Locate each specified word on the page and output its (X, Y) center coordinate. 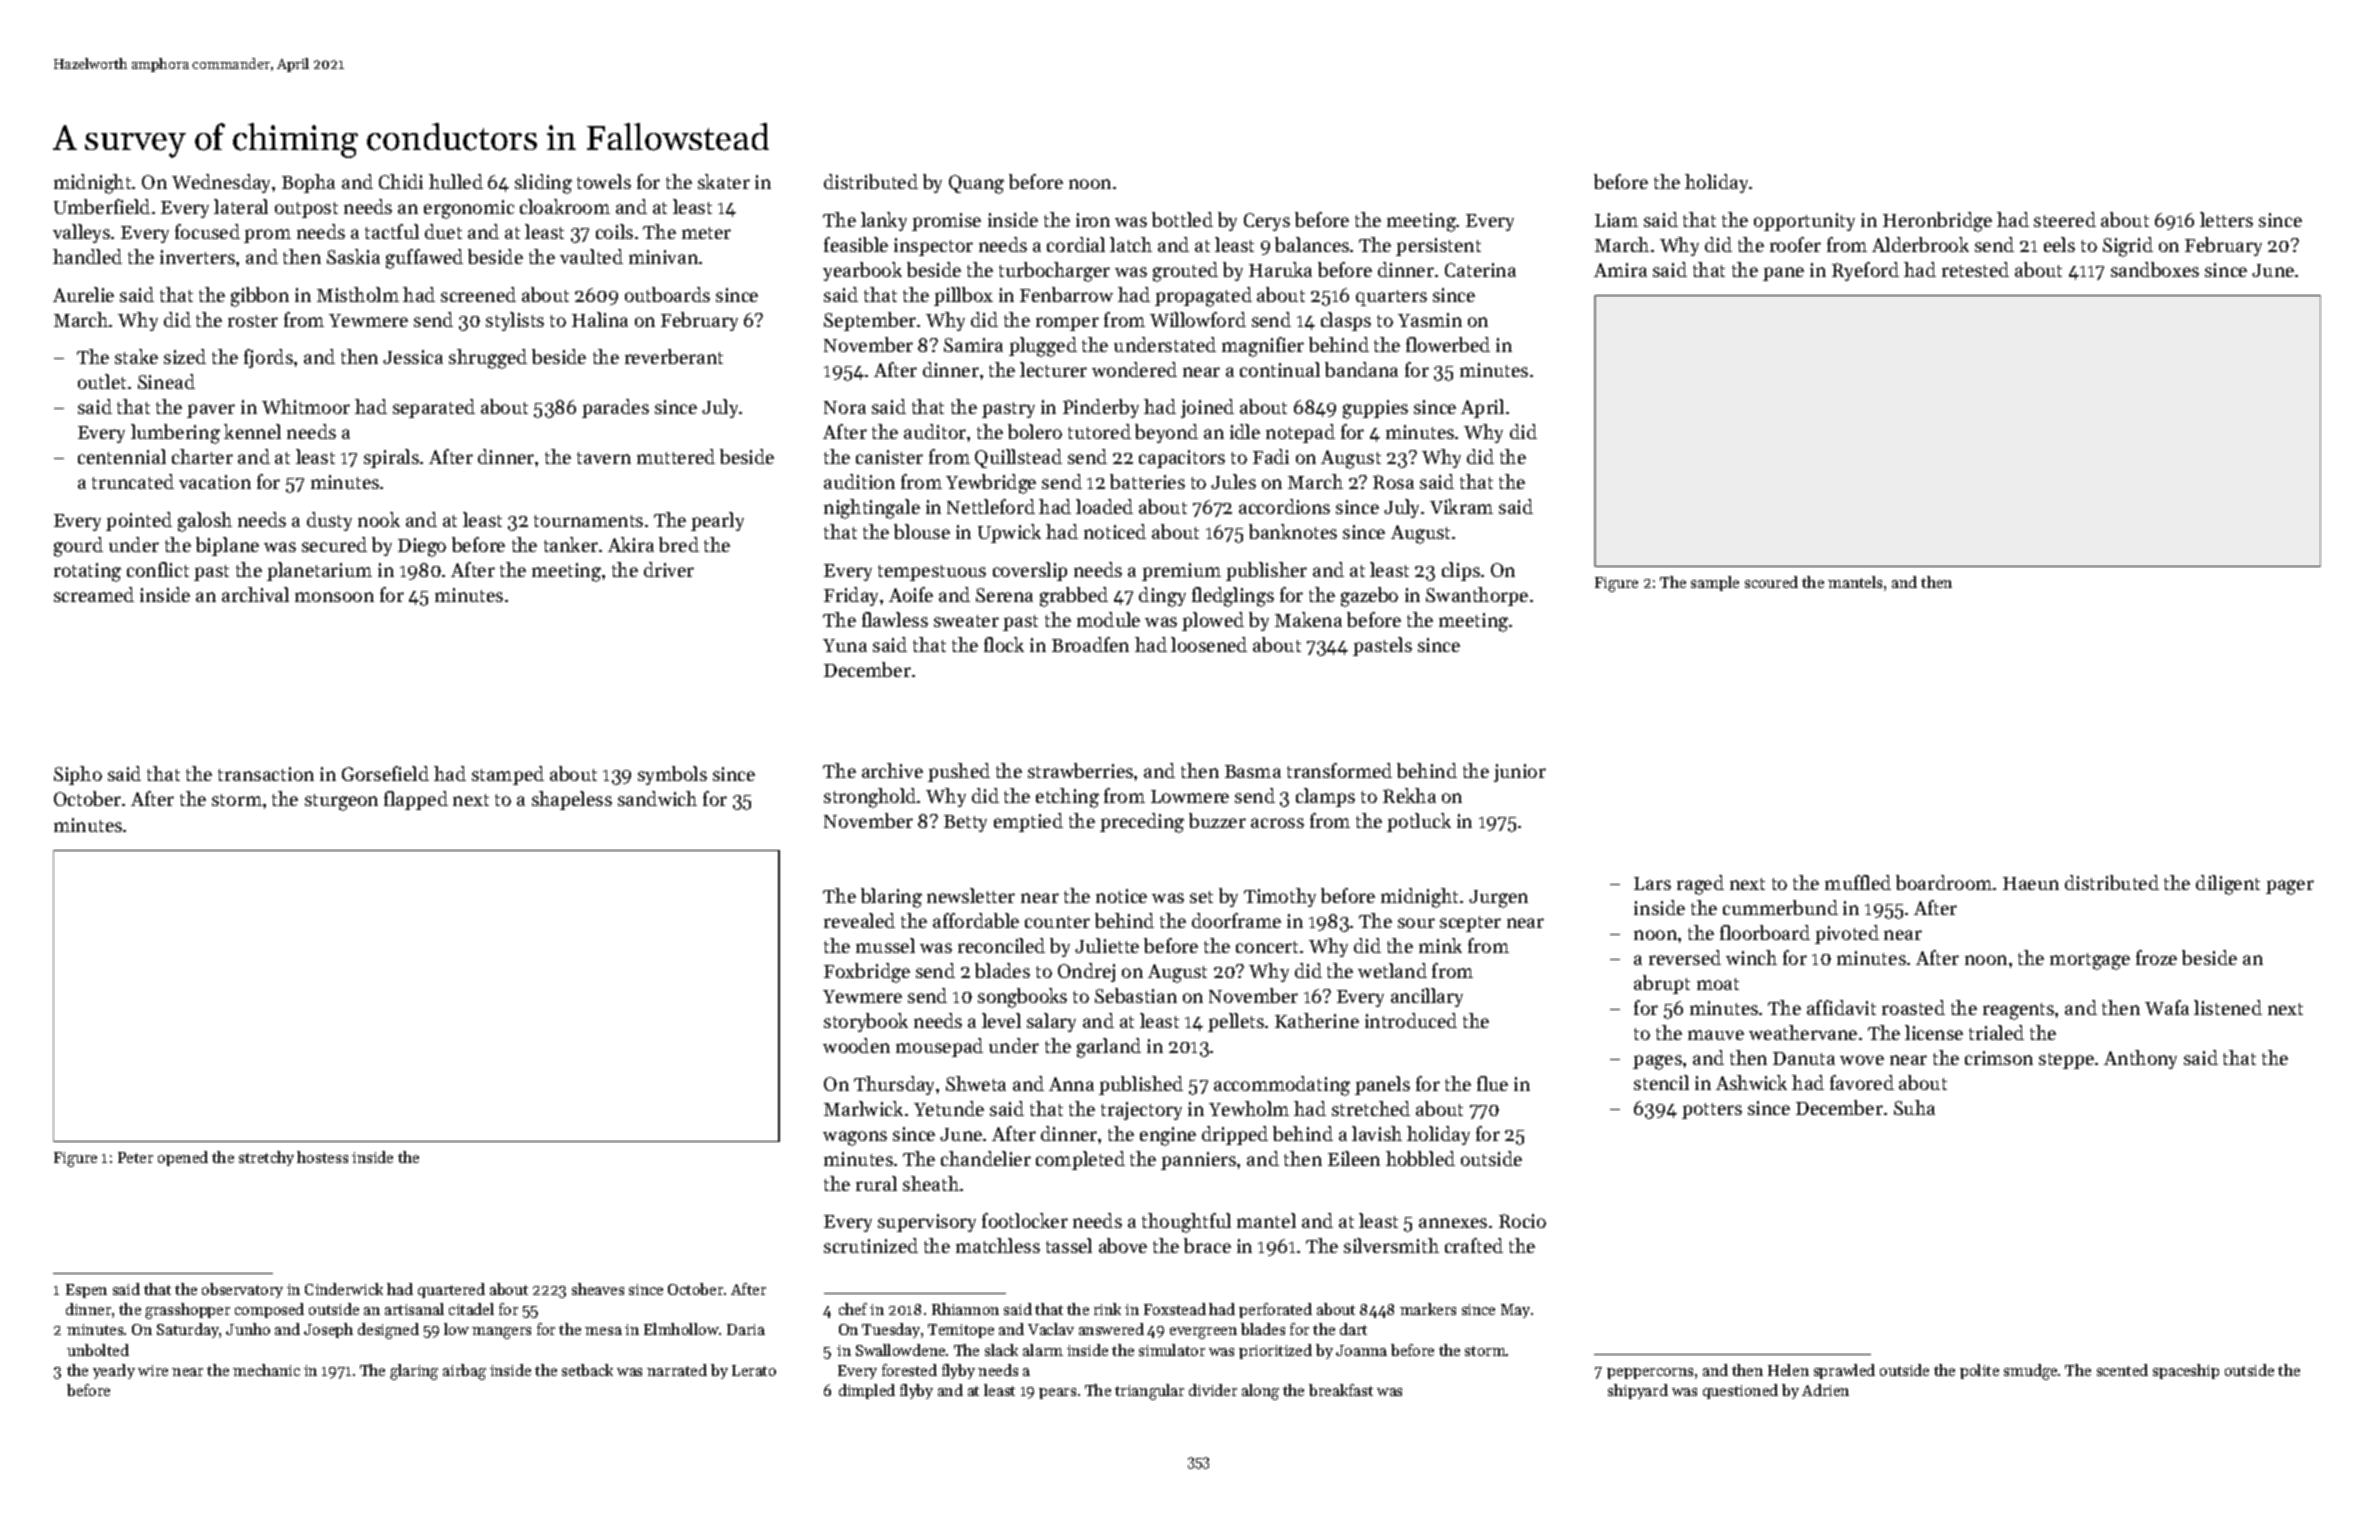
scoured (1771, 582)
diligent (2228, 885)
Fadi (1271, 456)
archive (892, 770)
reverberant (674, 356)
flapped (416, 800)
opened (183, 1158)
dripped (1235, 1135)
